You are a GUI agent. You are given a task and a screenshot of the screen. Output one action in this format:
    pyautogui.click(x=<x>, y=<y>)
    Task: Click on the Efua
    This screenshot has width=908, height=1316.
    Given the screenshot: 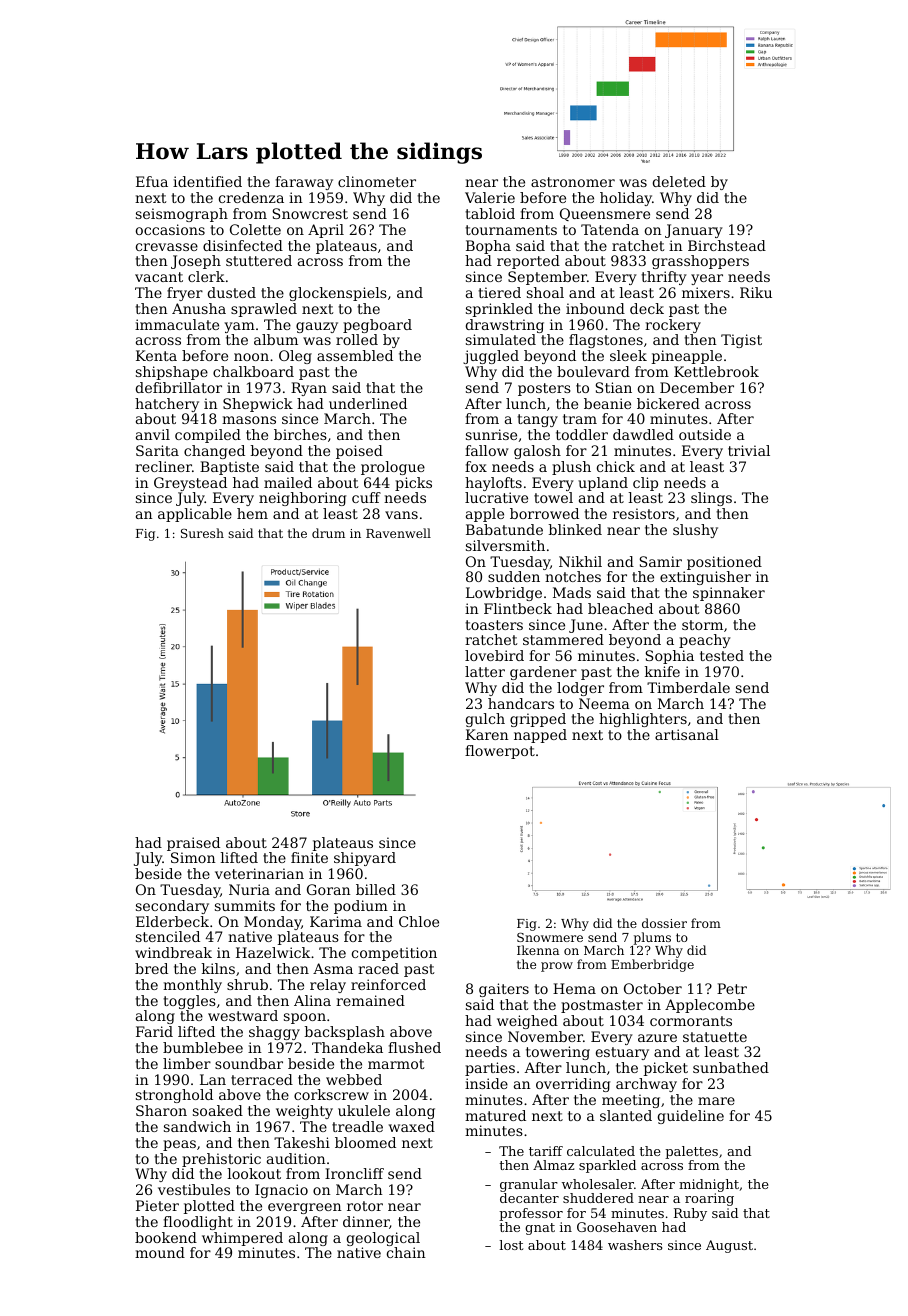 What is the action you would take?
    pyautogui.click(x=152, y=181)
